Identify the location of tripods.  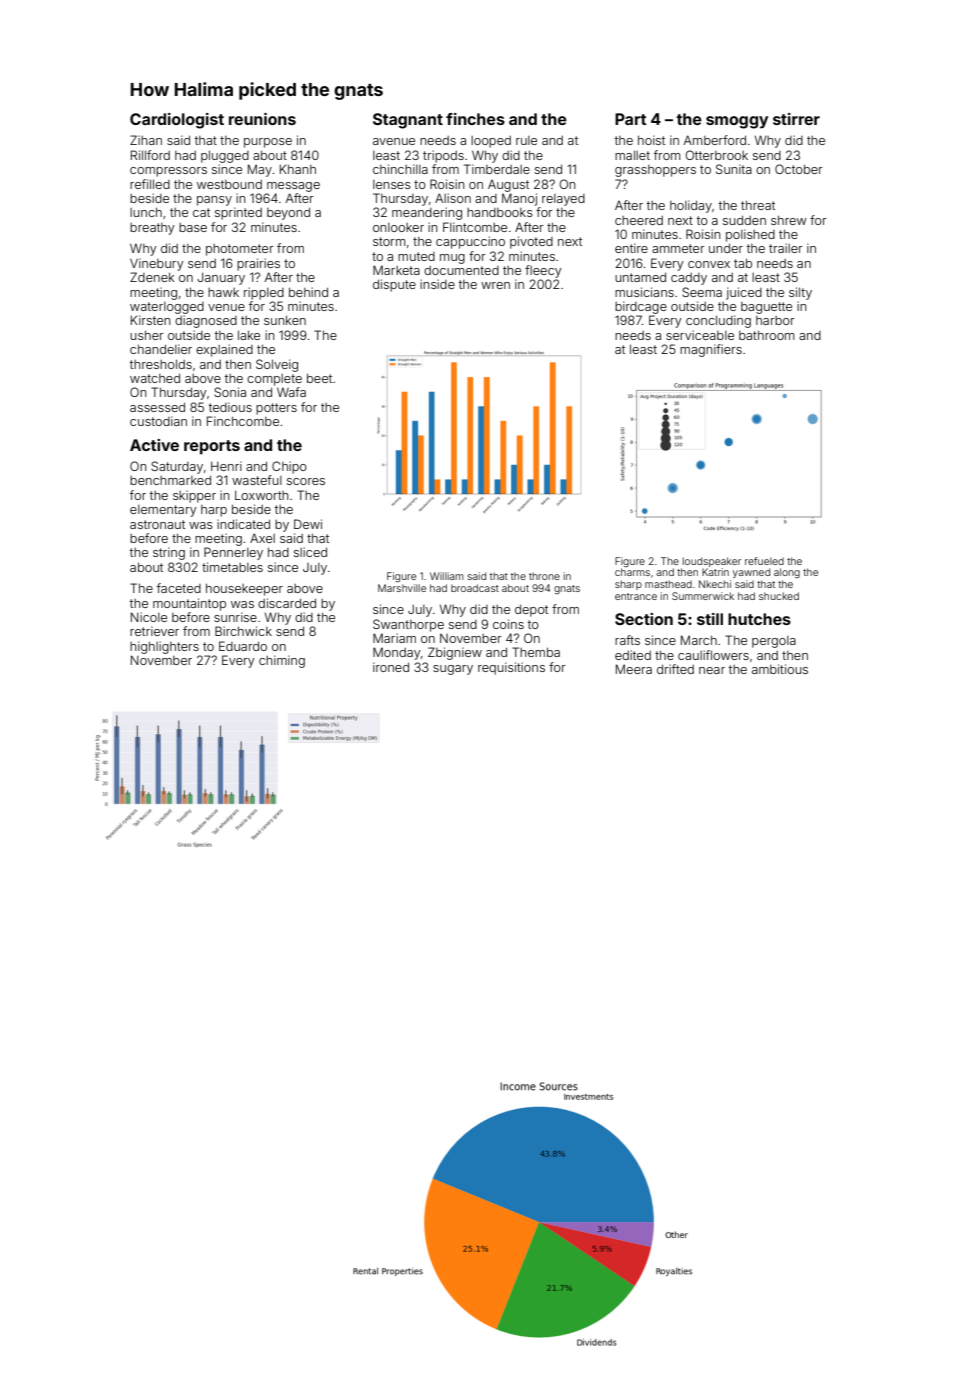
(443, 156).
